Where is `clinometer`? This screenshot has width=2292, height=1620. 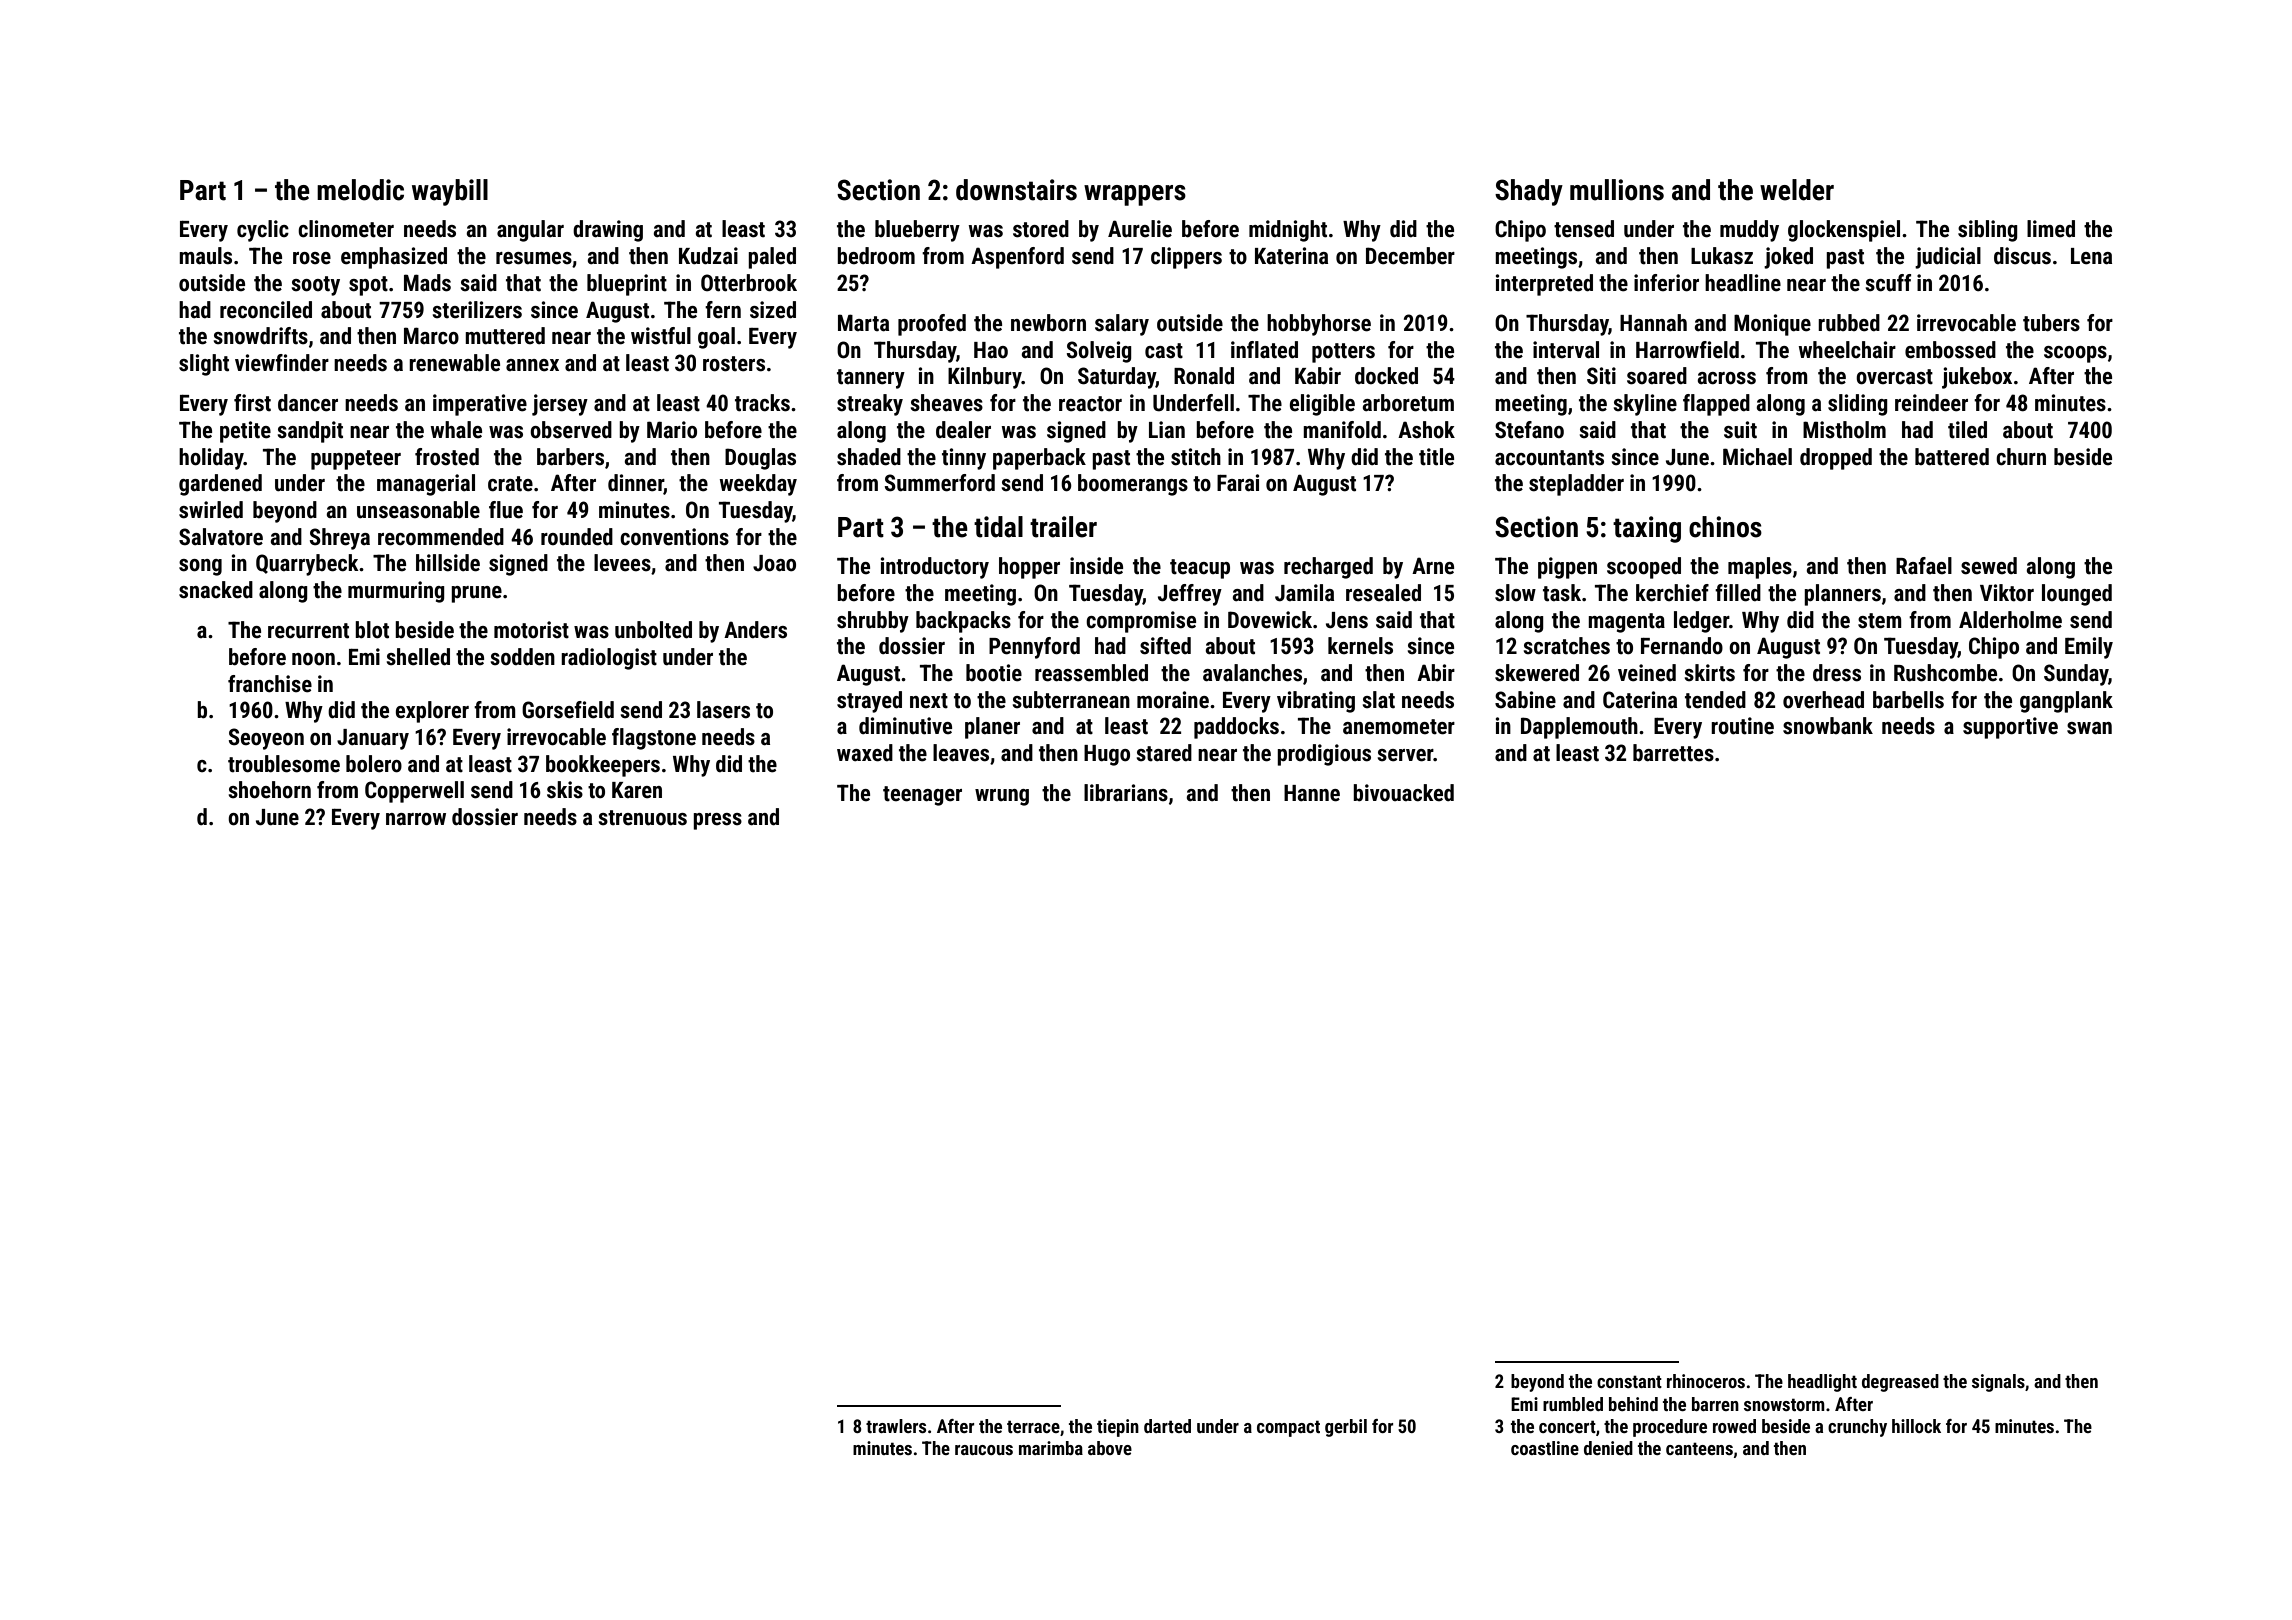
clinometer is located at coordinates (346, 229).
